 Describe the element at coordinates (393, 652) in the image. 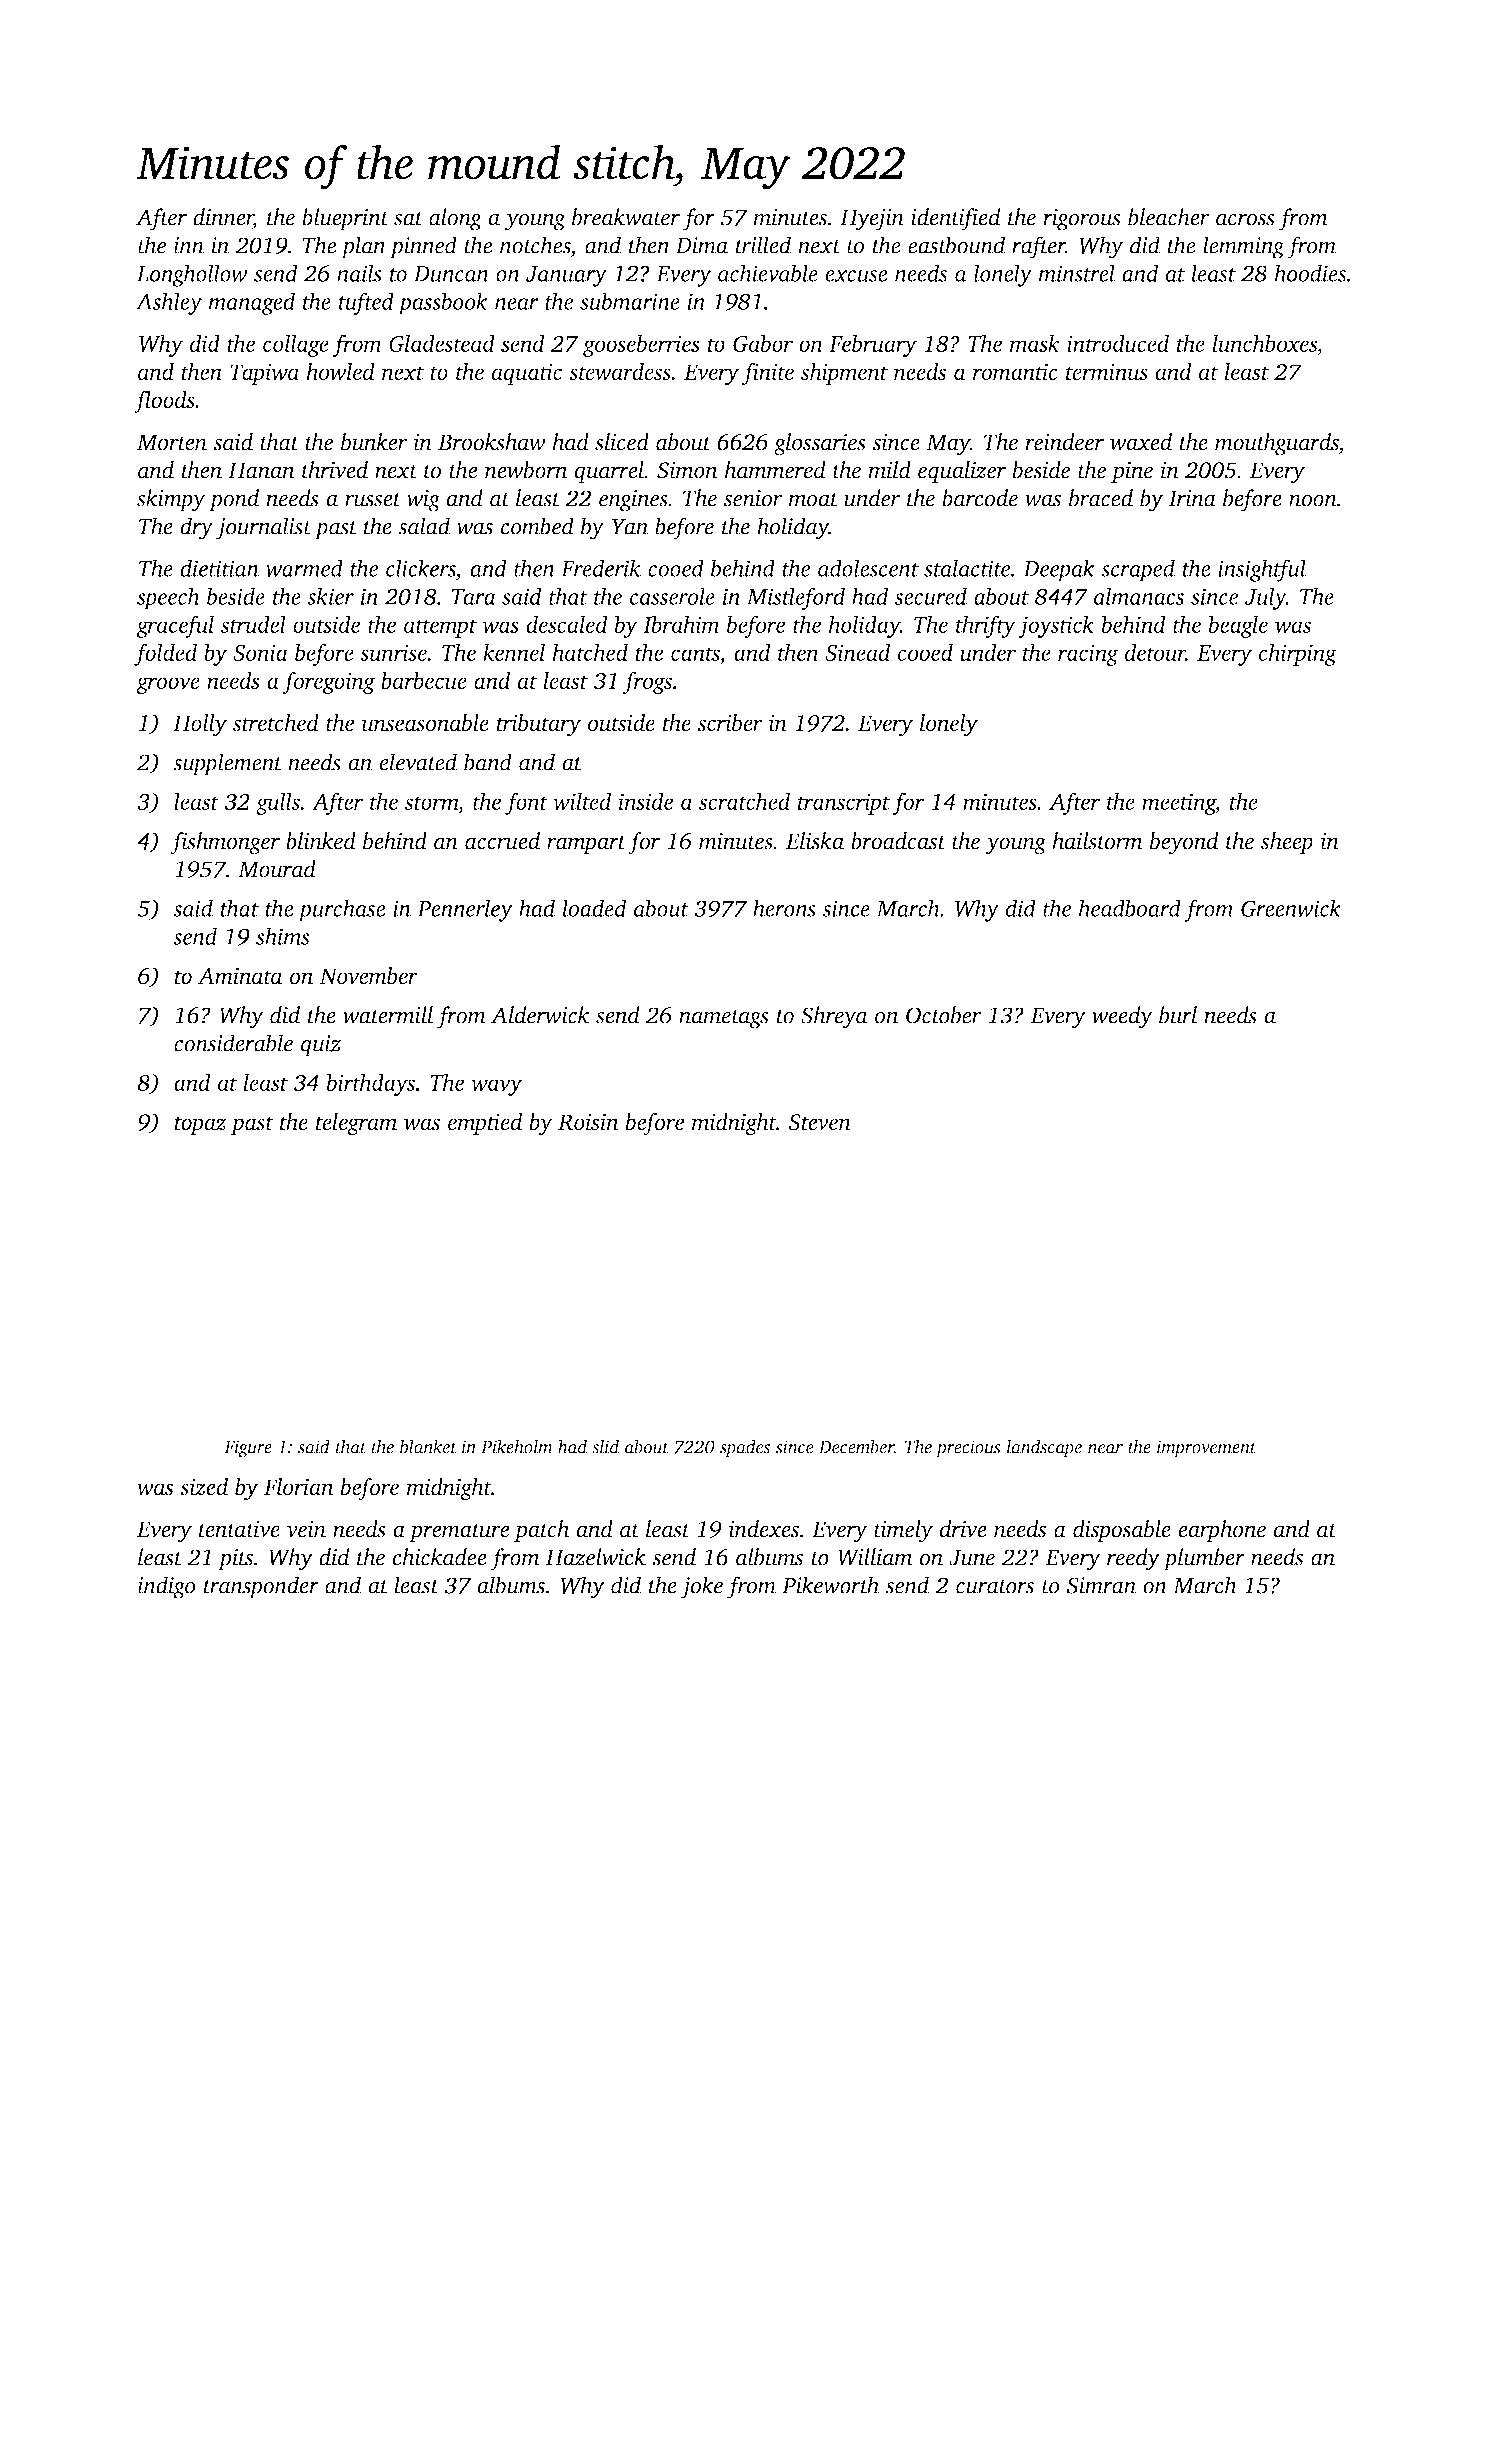

I see `sunrise` at that location.
